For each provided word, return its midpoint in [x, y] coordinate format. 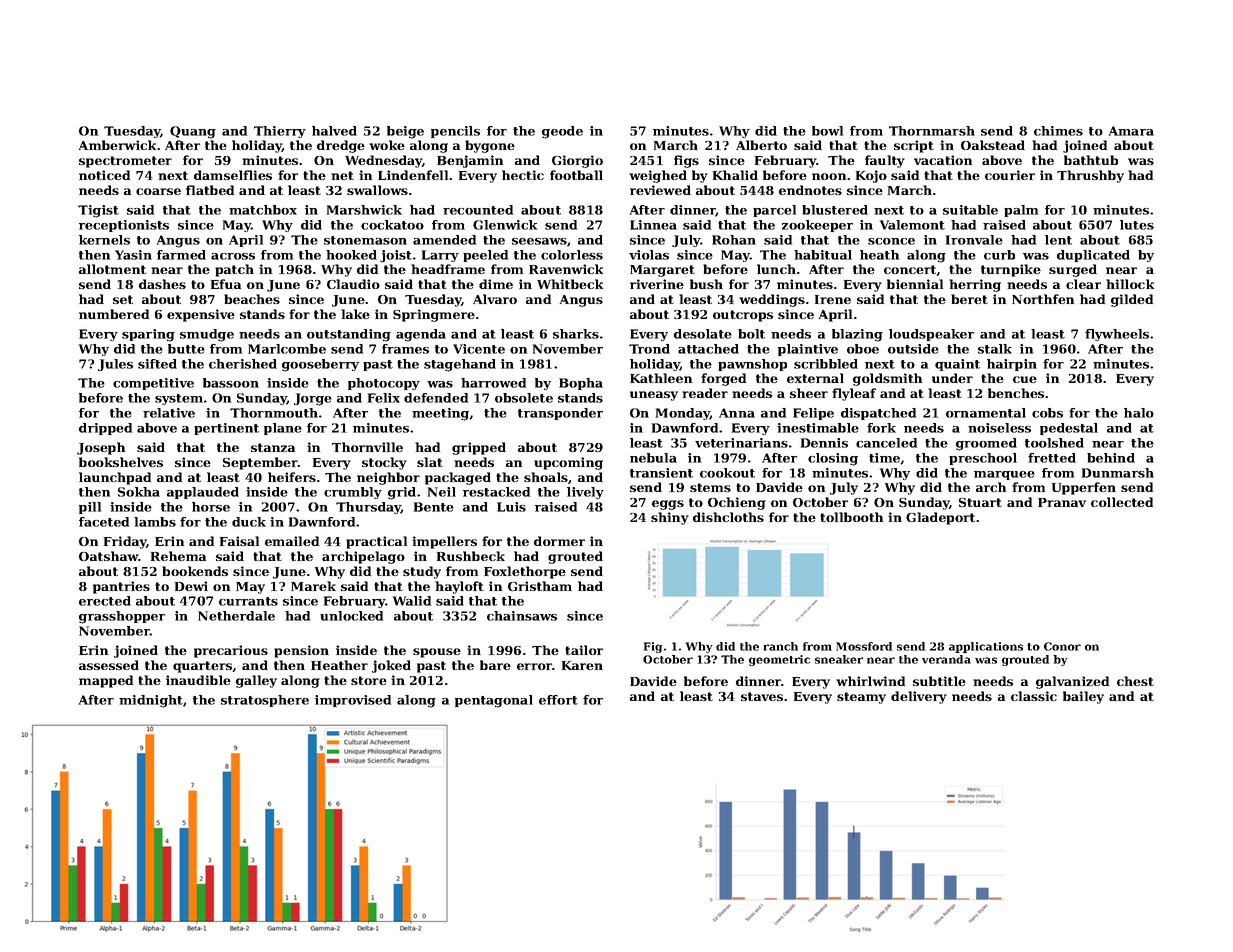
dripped [105, 429]
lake [355, 314]
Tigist [98, 211]
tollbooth [851, 517]
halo [1139, 413]
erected [105, 601]
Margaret [662, 271]
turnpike [1011, 270]
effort [558, 700]
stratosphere [265, 701]
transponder [560, 414]
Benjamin [470, 161]
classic [1034, 696]
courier [1010, 175]
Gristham [540, 586]
